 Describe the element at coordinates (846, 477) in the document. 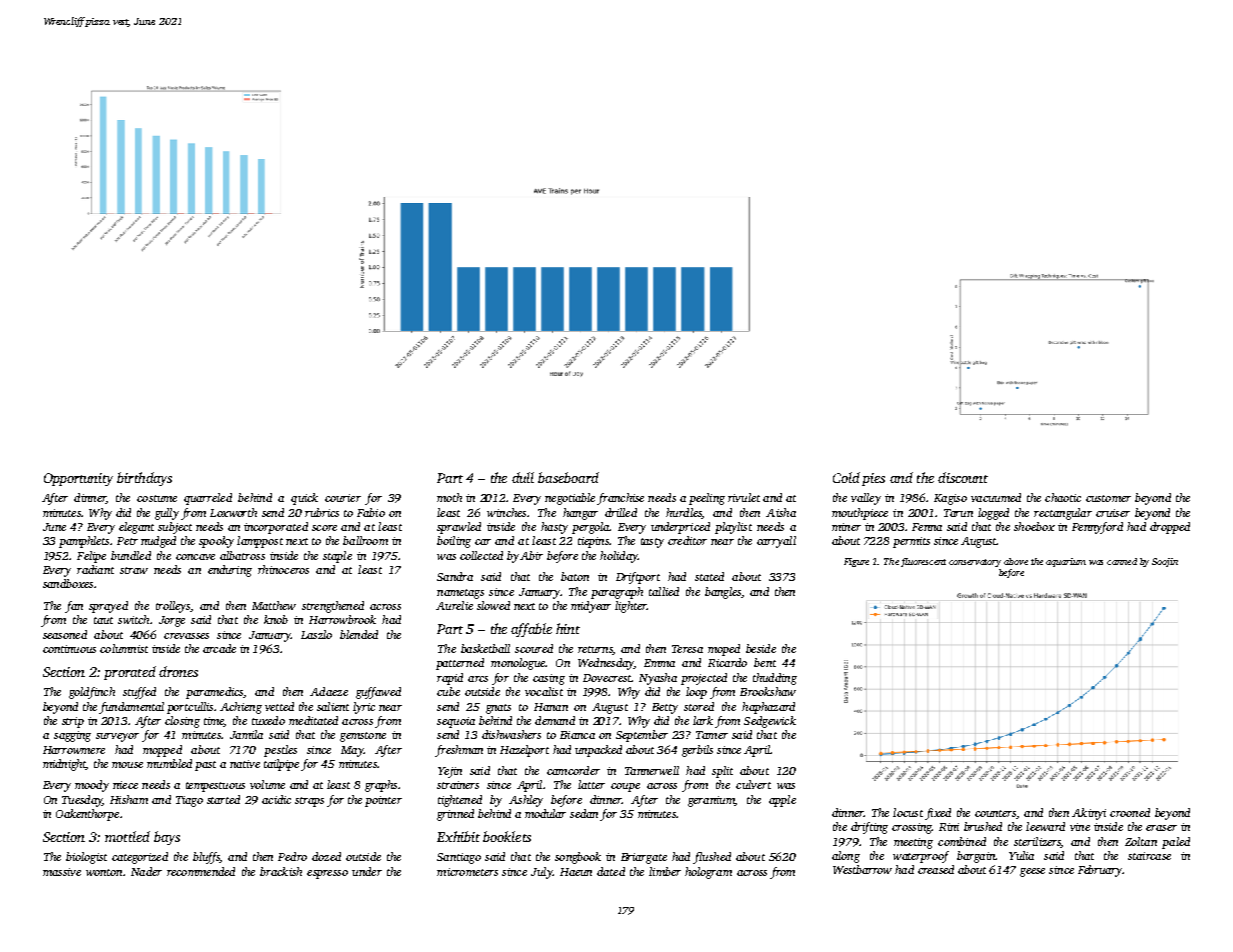

I see `Cold` at that location.
